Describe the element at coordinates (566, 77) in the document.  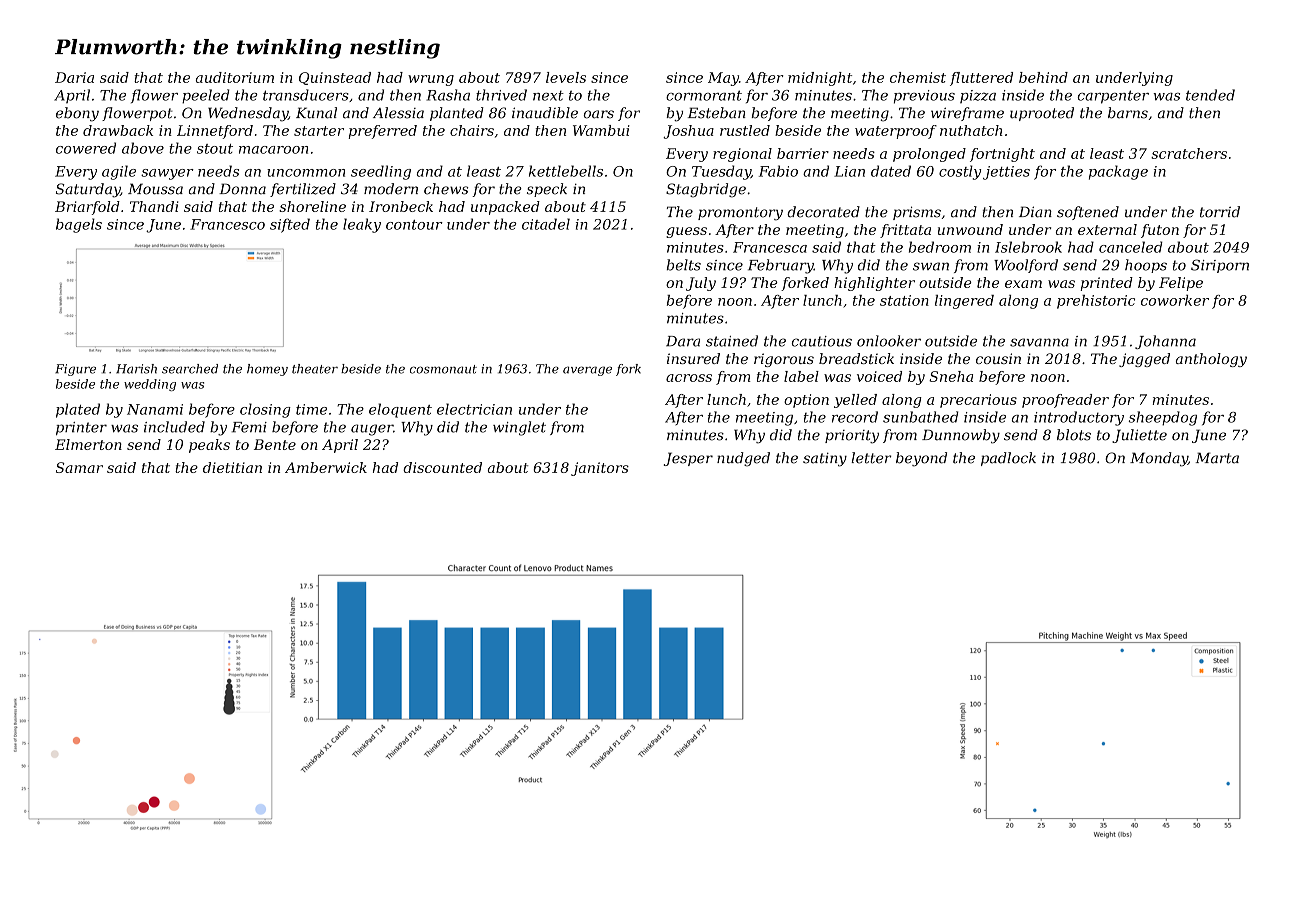
I see `levels` at that location.
